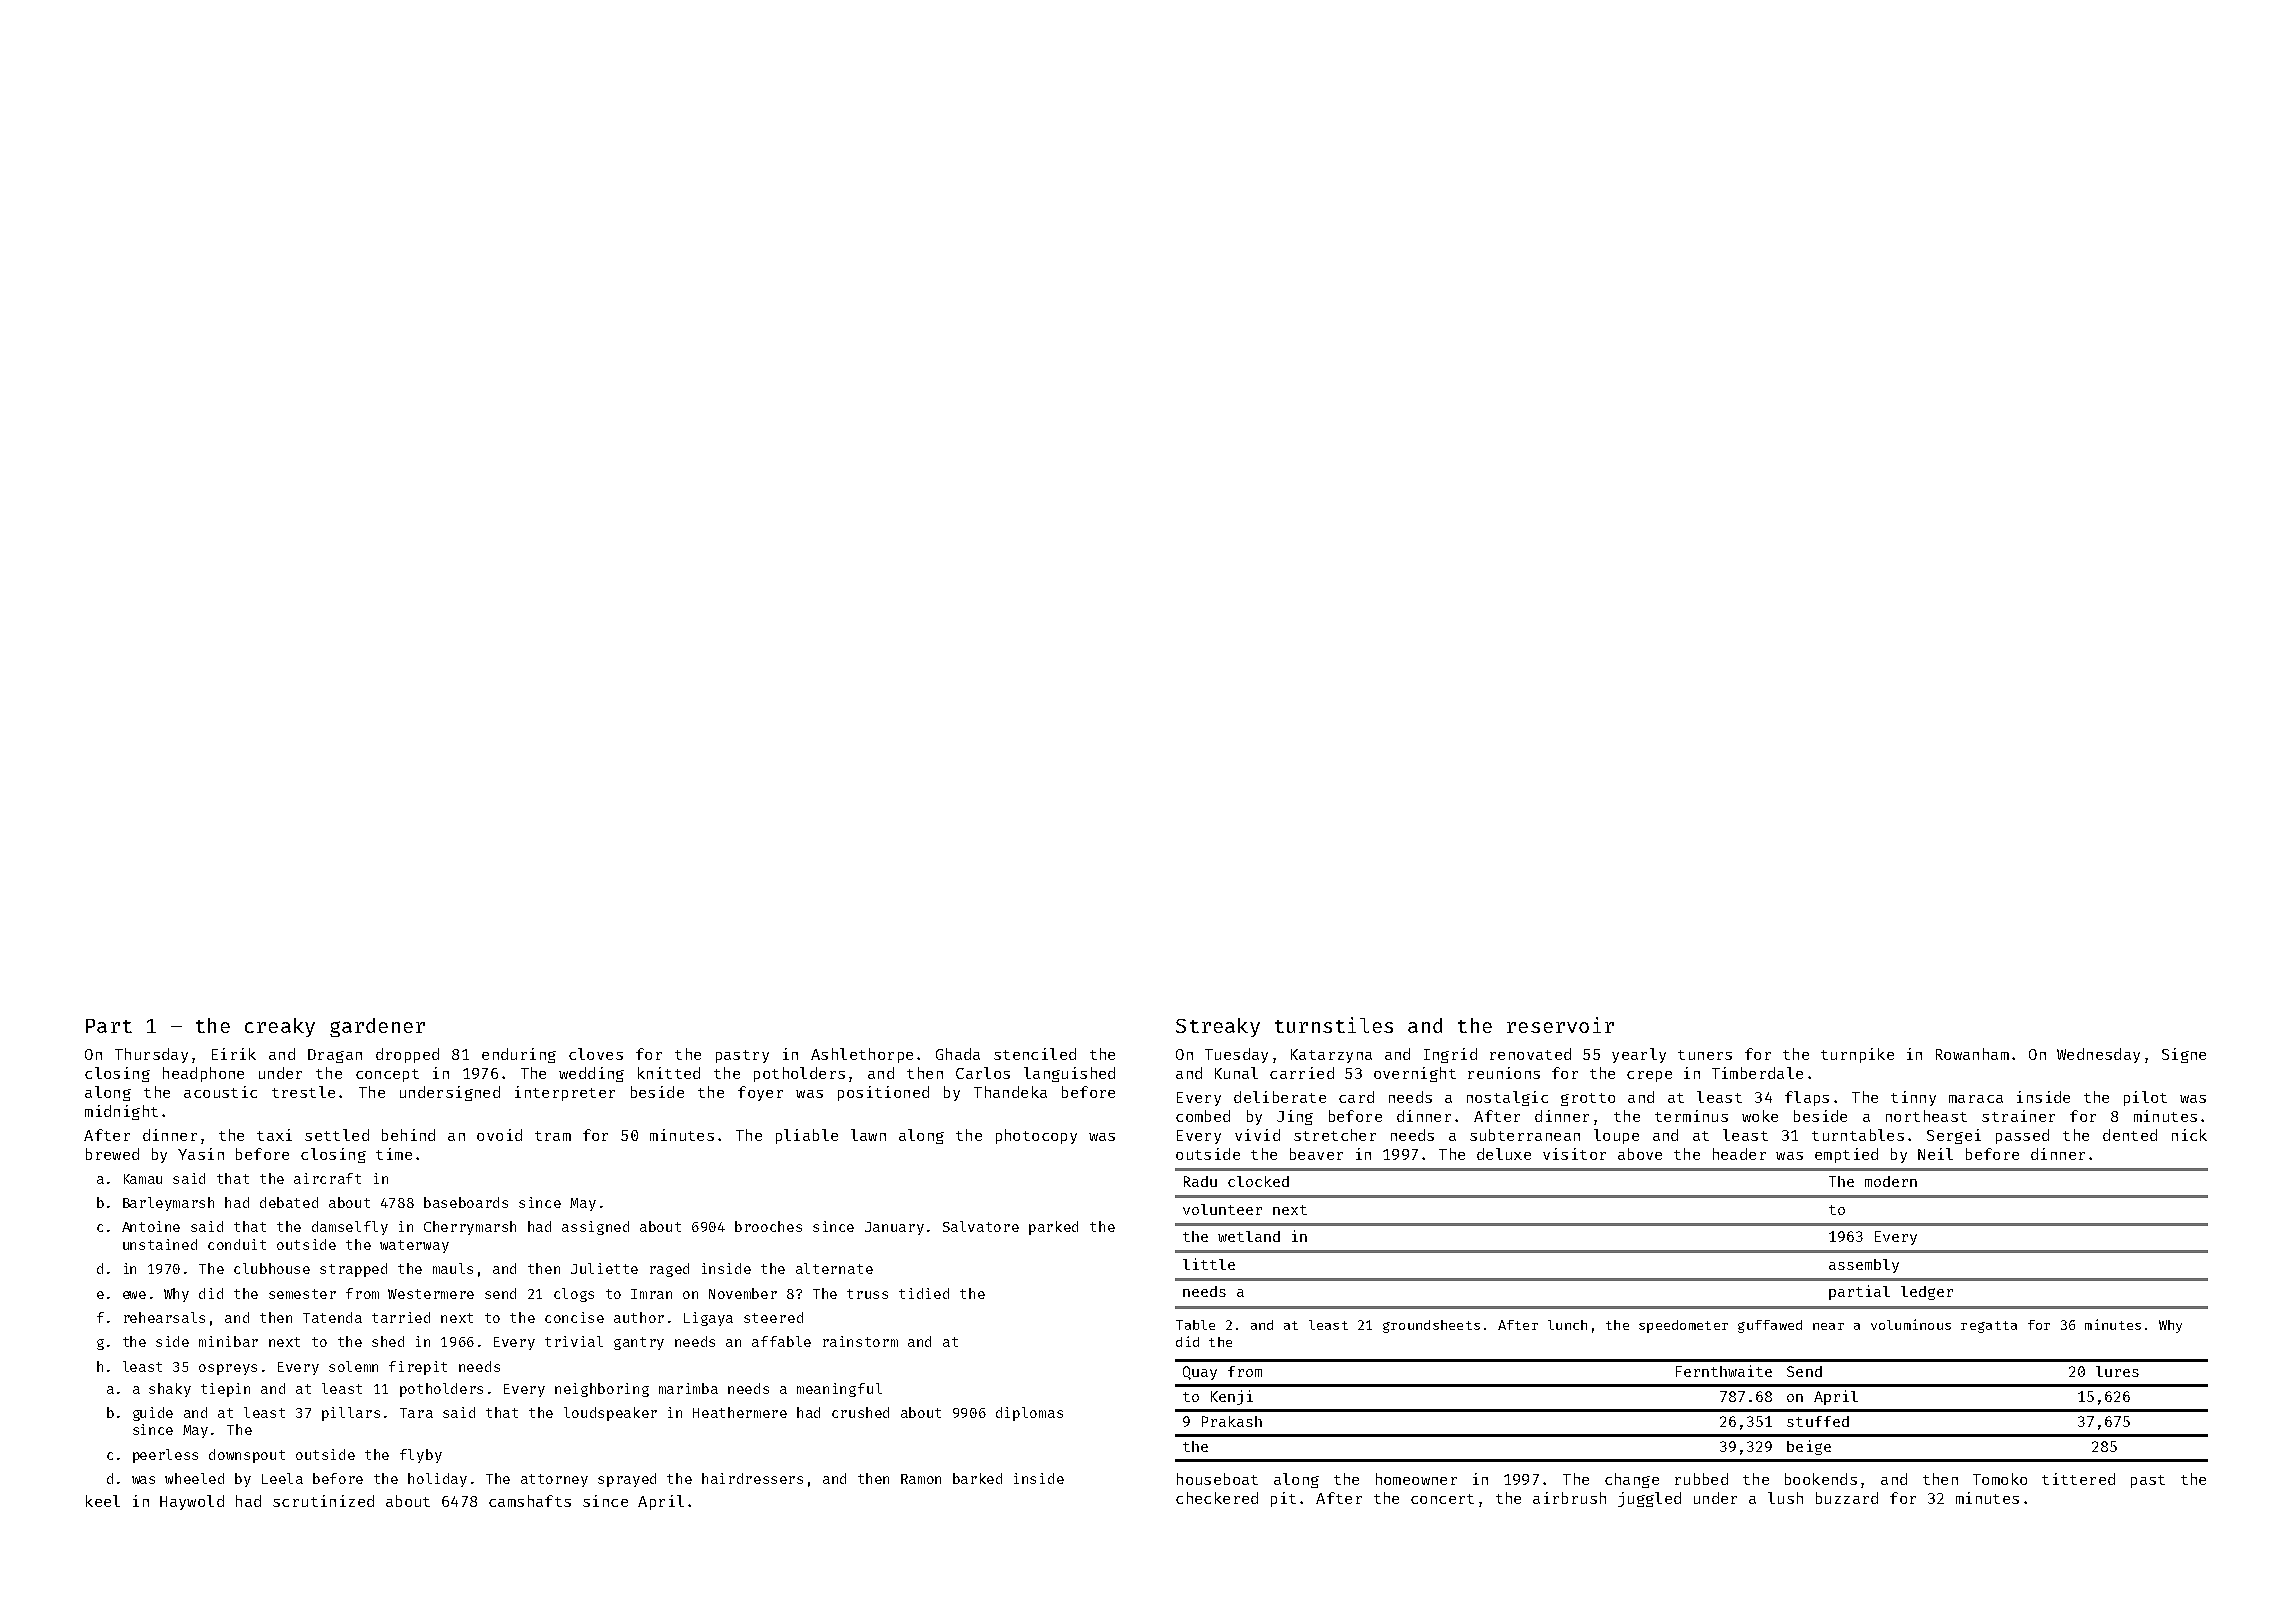 The height and width of the document is (1620, 2292). What do you see at coordinates (302, 1294) in the document?
I see `semester` at bounding box center [302, 1294].
